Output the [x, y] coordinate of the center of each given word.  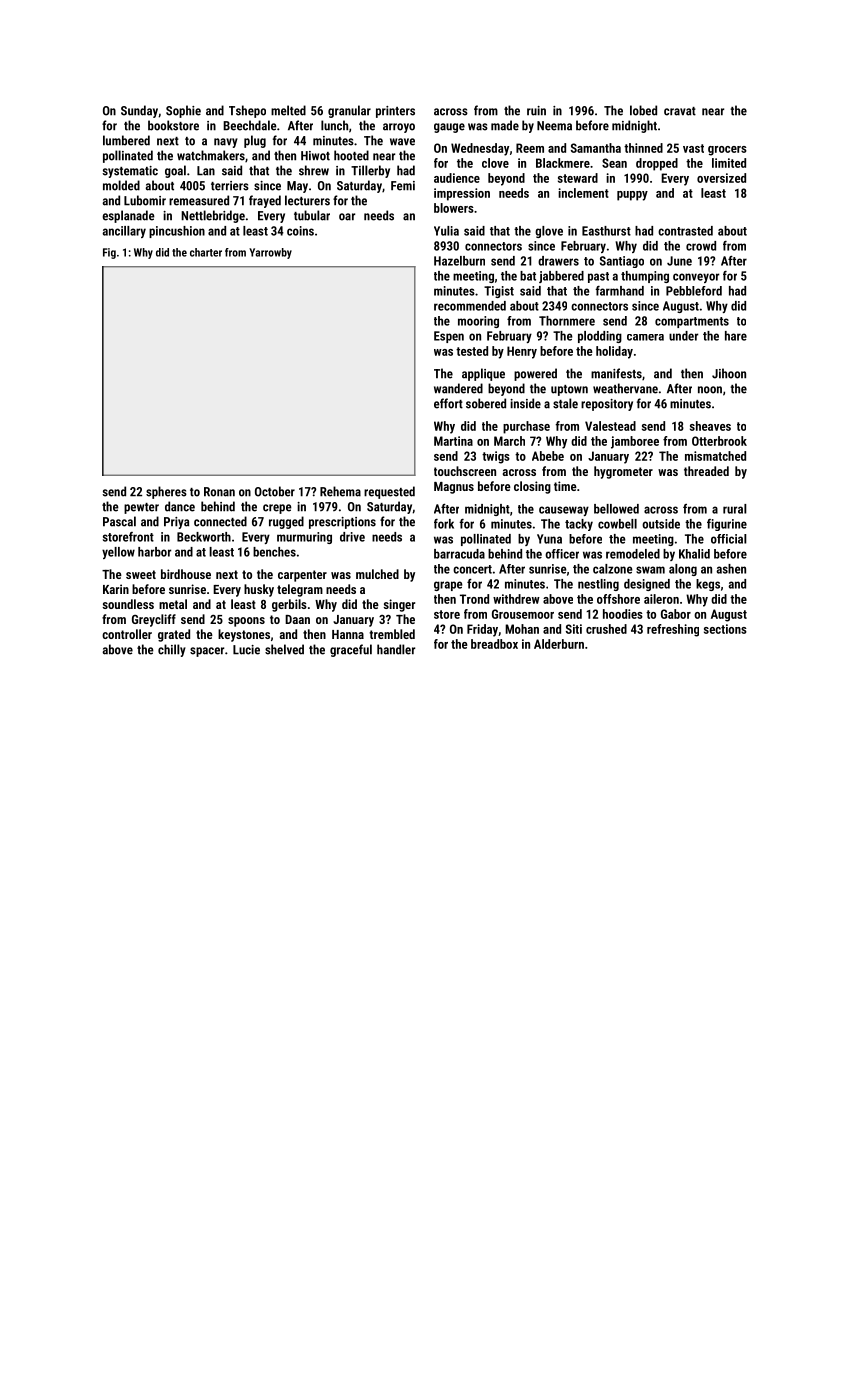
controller [127, 634]
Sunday [139, 111]
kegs [708, 585]
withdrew [516, 599]
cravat [680, 111]
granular [349, 111]
